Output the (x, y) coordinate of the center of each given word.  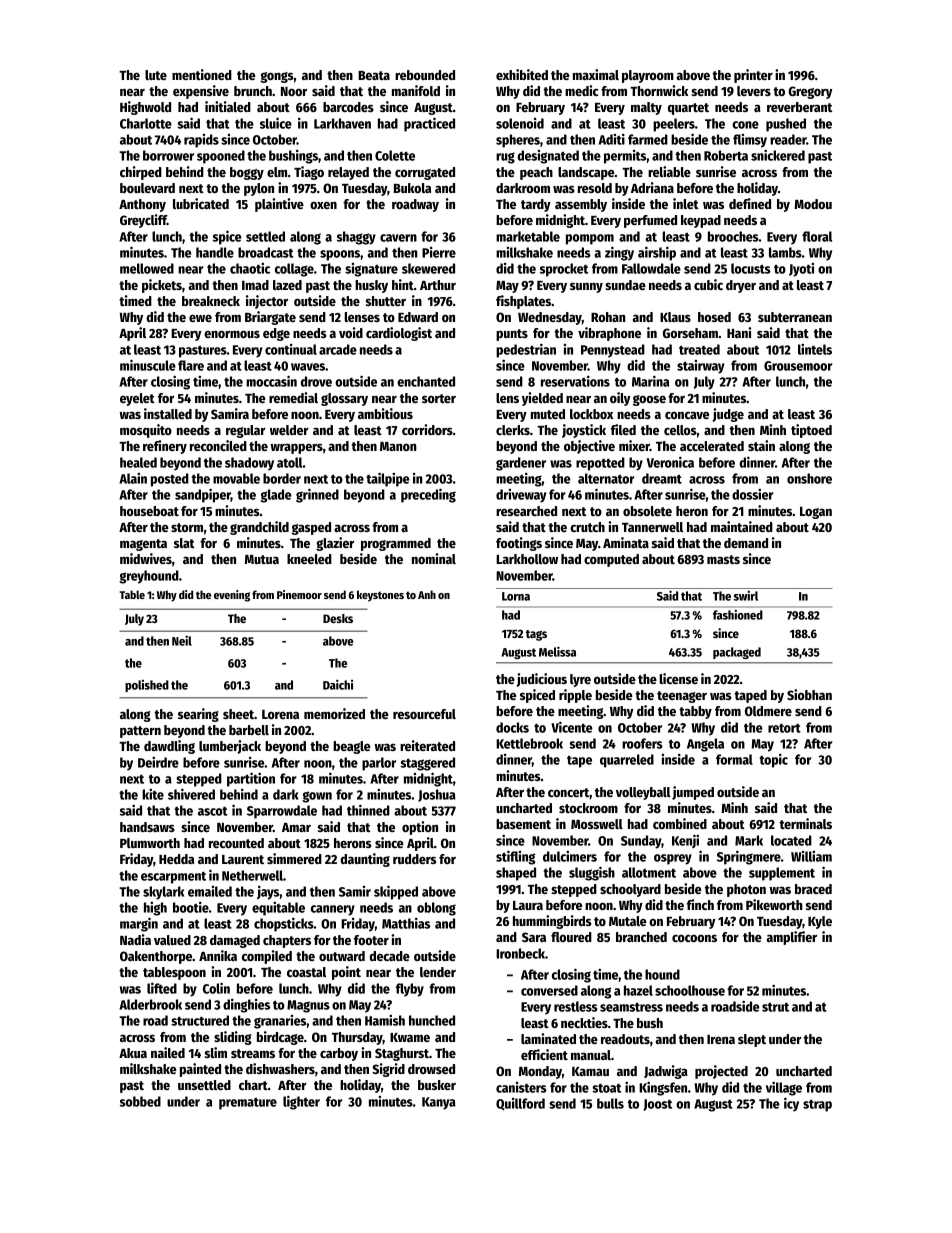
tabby (695, 712)
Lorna (516, 596)
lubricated (201, 203)
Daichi (338, 684)
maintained (742, 526)
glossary (344, 399)
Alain (133, 478)
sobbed (140, 1101)
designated (548, 157)
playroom (648, 76)
